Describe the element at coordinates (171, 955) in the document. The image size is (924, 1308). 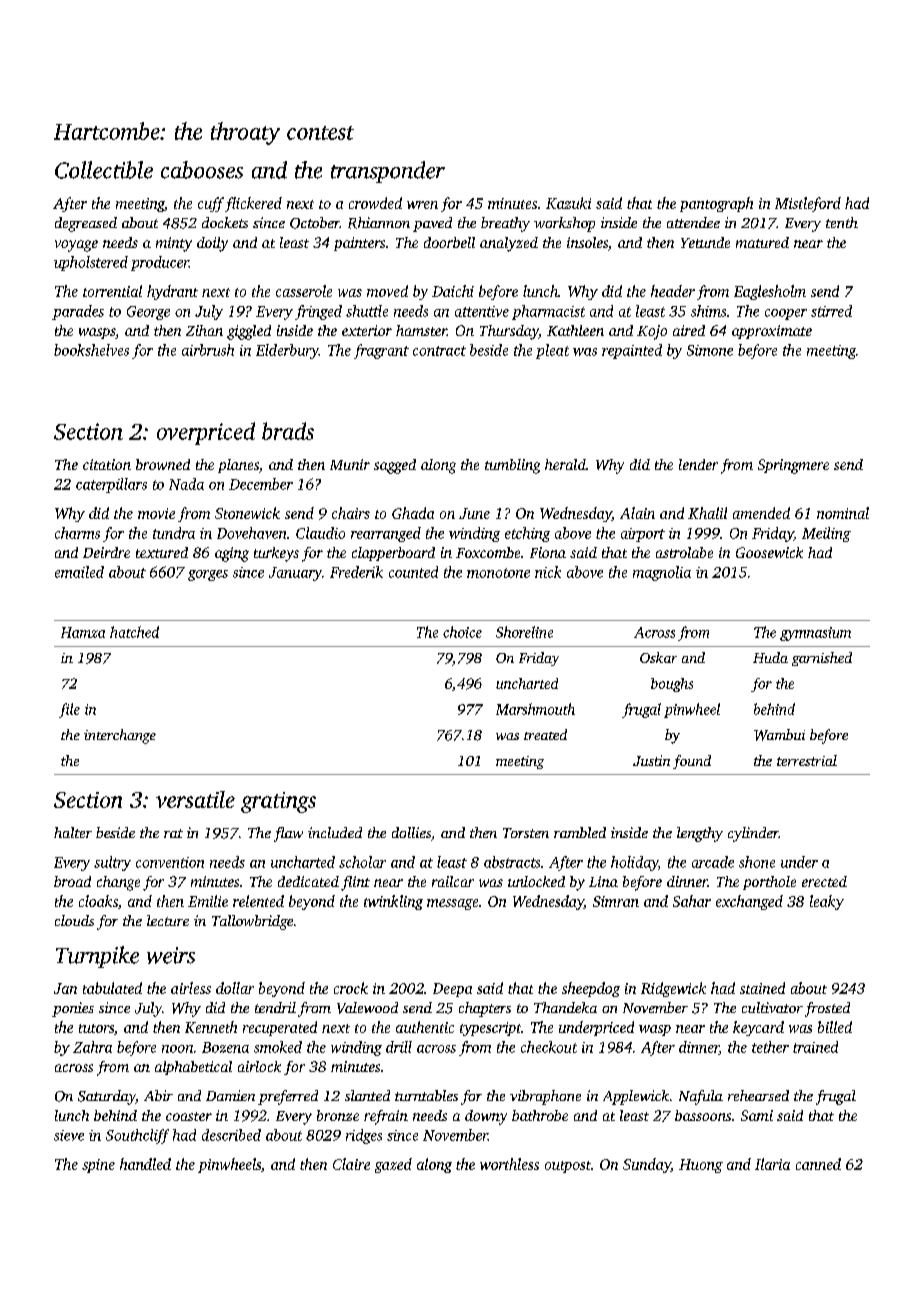
I see `weirs` at that location.
